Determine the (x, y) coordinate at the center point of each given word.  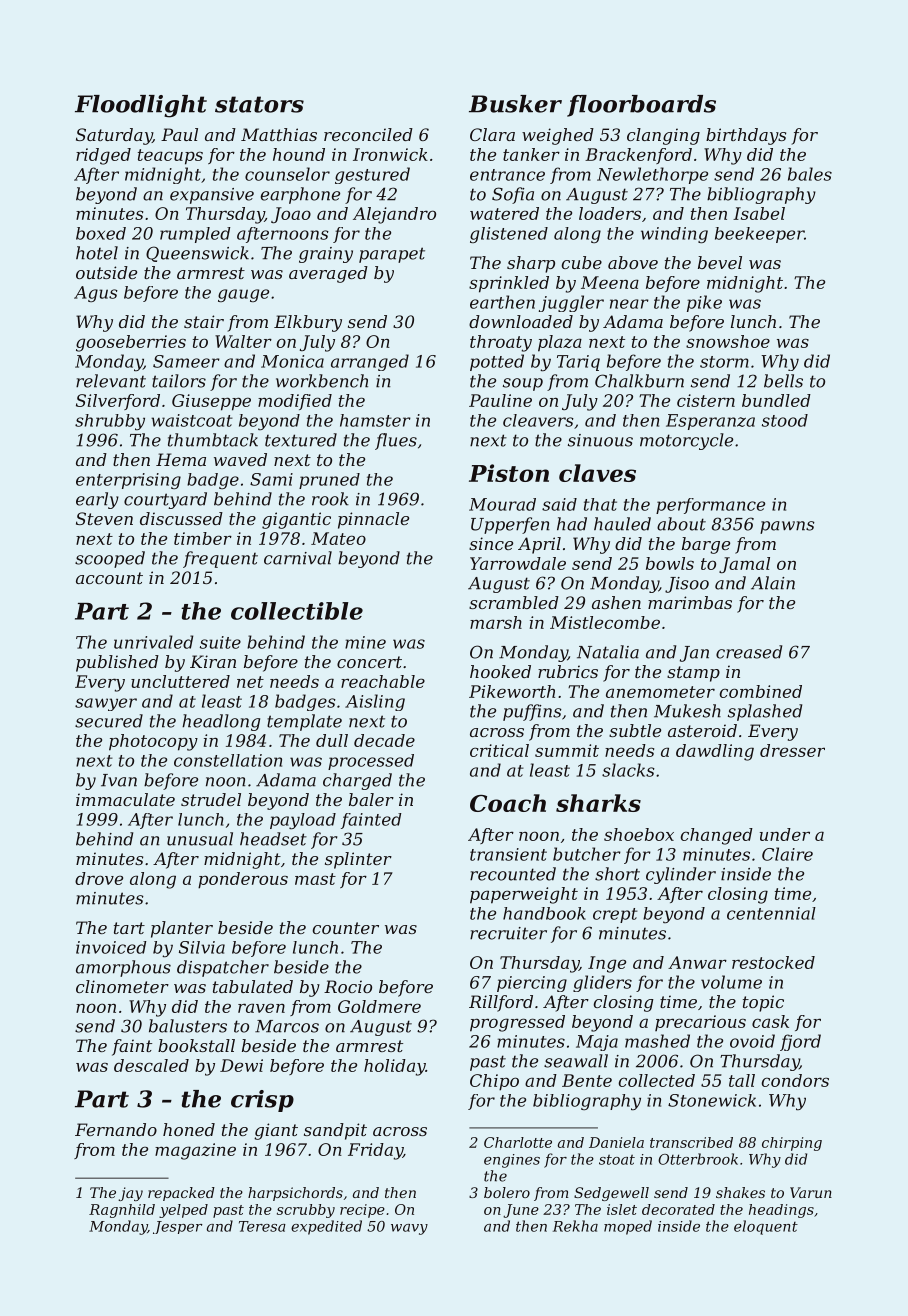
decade (384, 740)
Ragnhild (122, 1211)
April (539, 545)
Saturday (114, 136)
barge (706, 545)
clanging (663, 136)
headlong (221, 722)
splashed (765, 712)
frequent (220, 559)
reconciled (368, 134)
